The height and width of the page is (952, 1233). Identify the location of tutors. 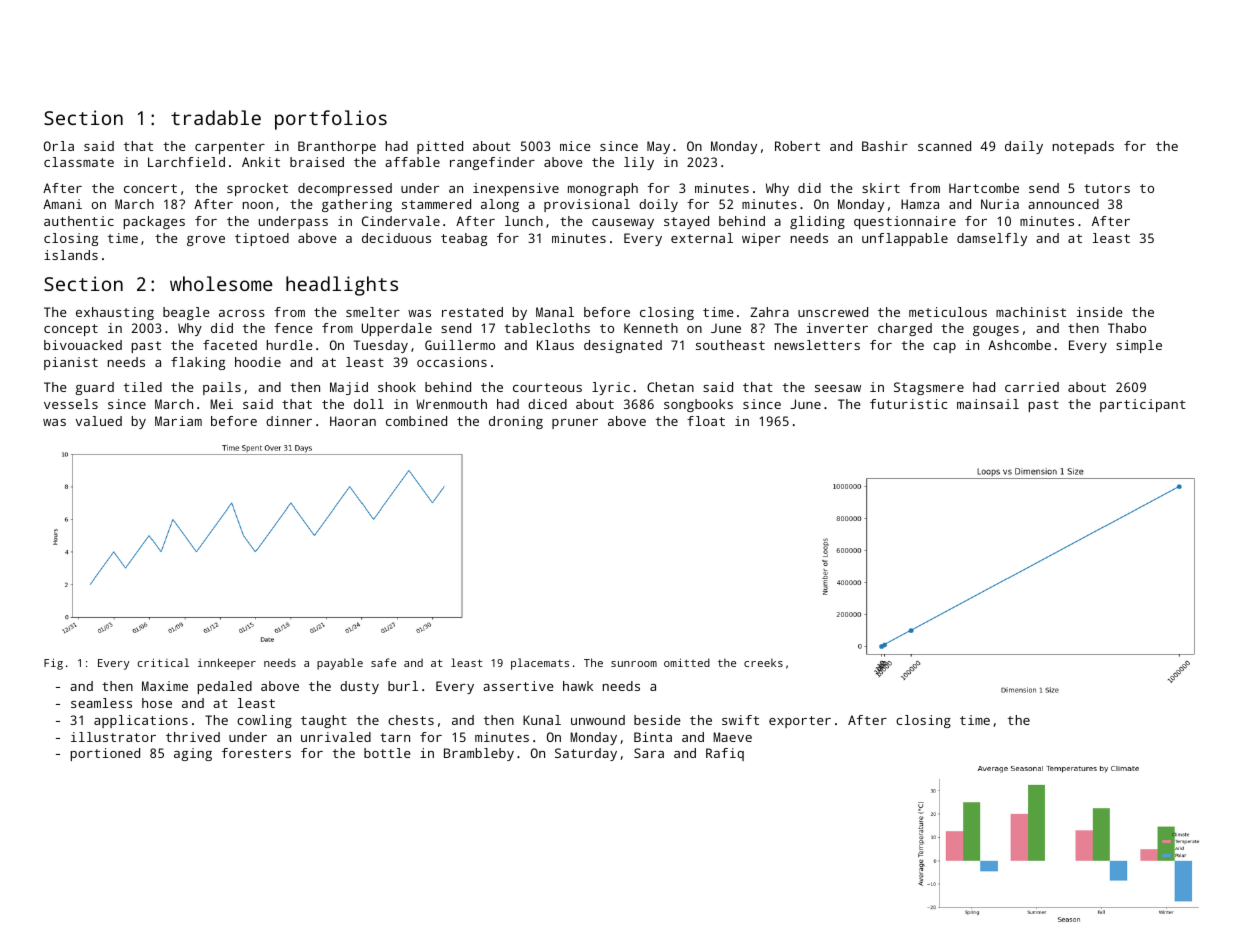
(1107, 188).
